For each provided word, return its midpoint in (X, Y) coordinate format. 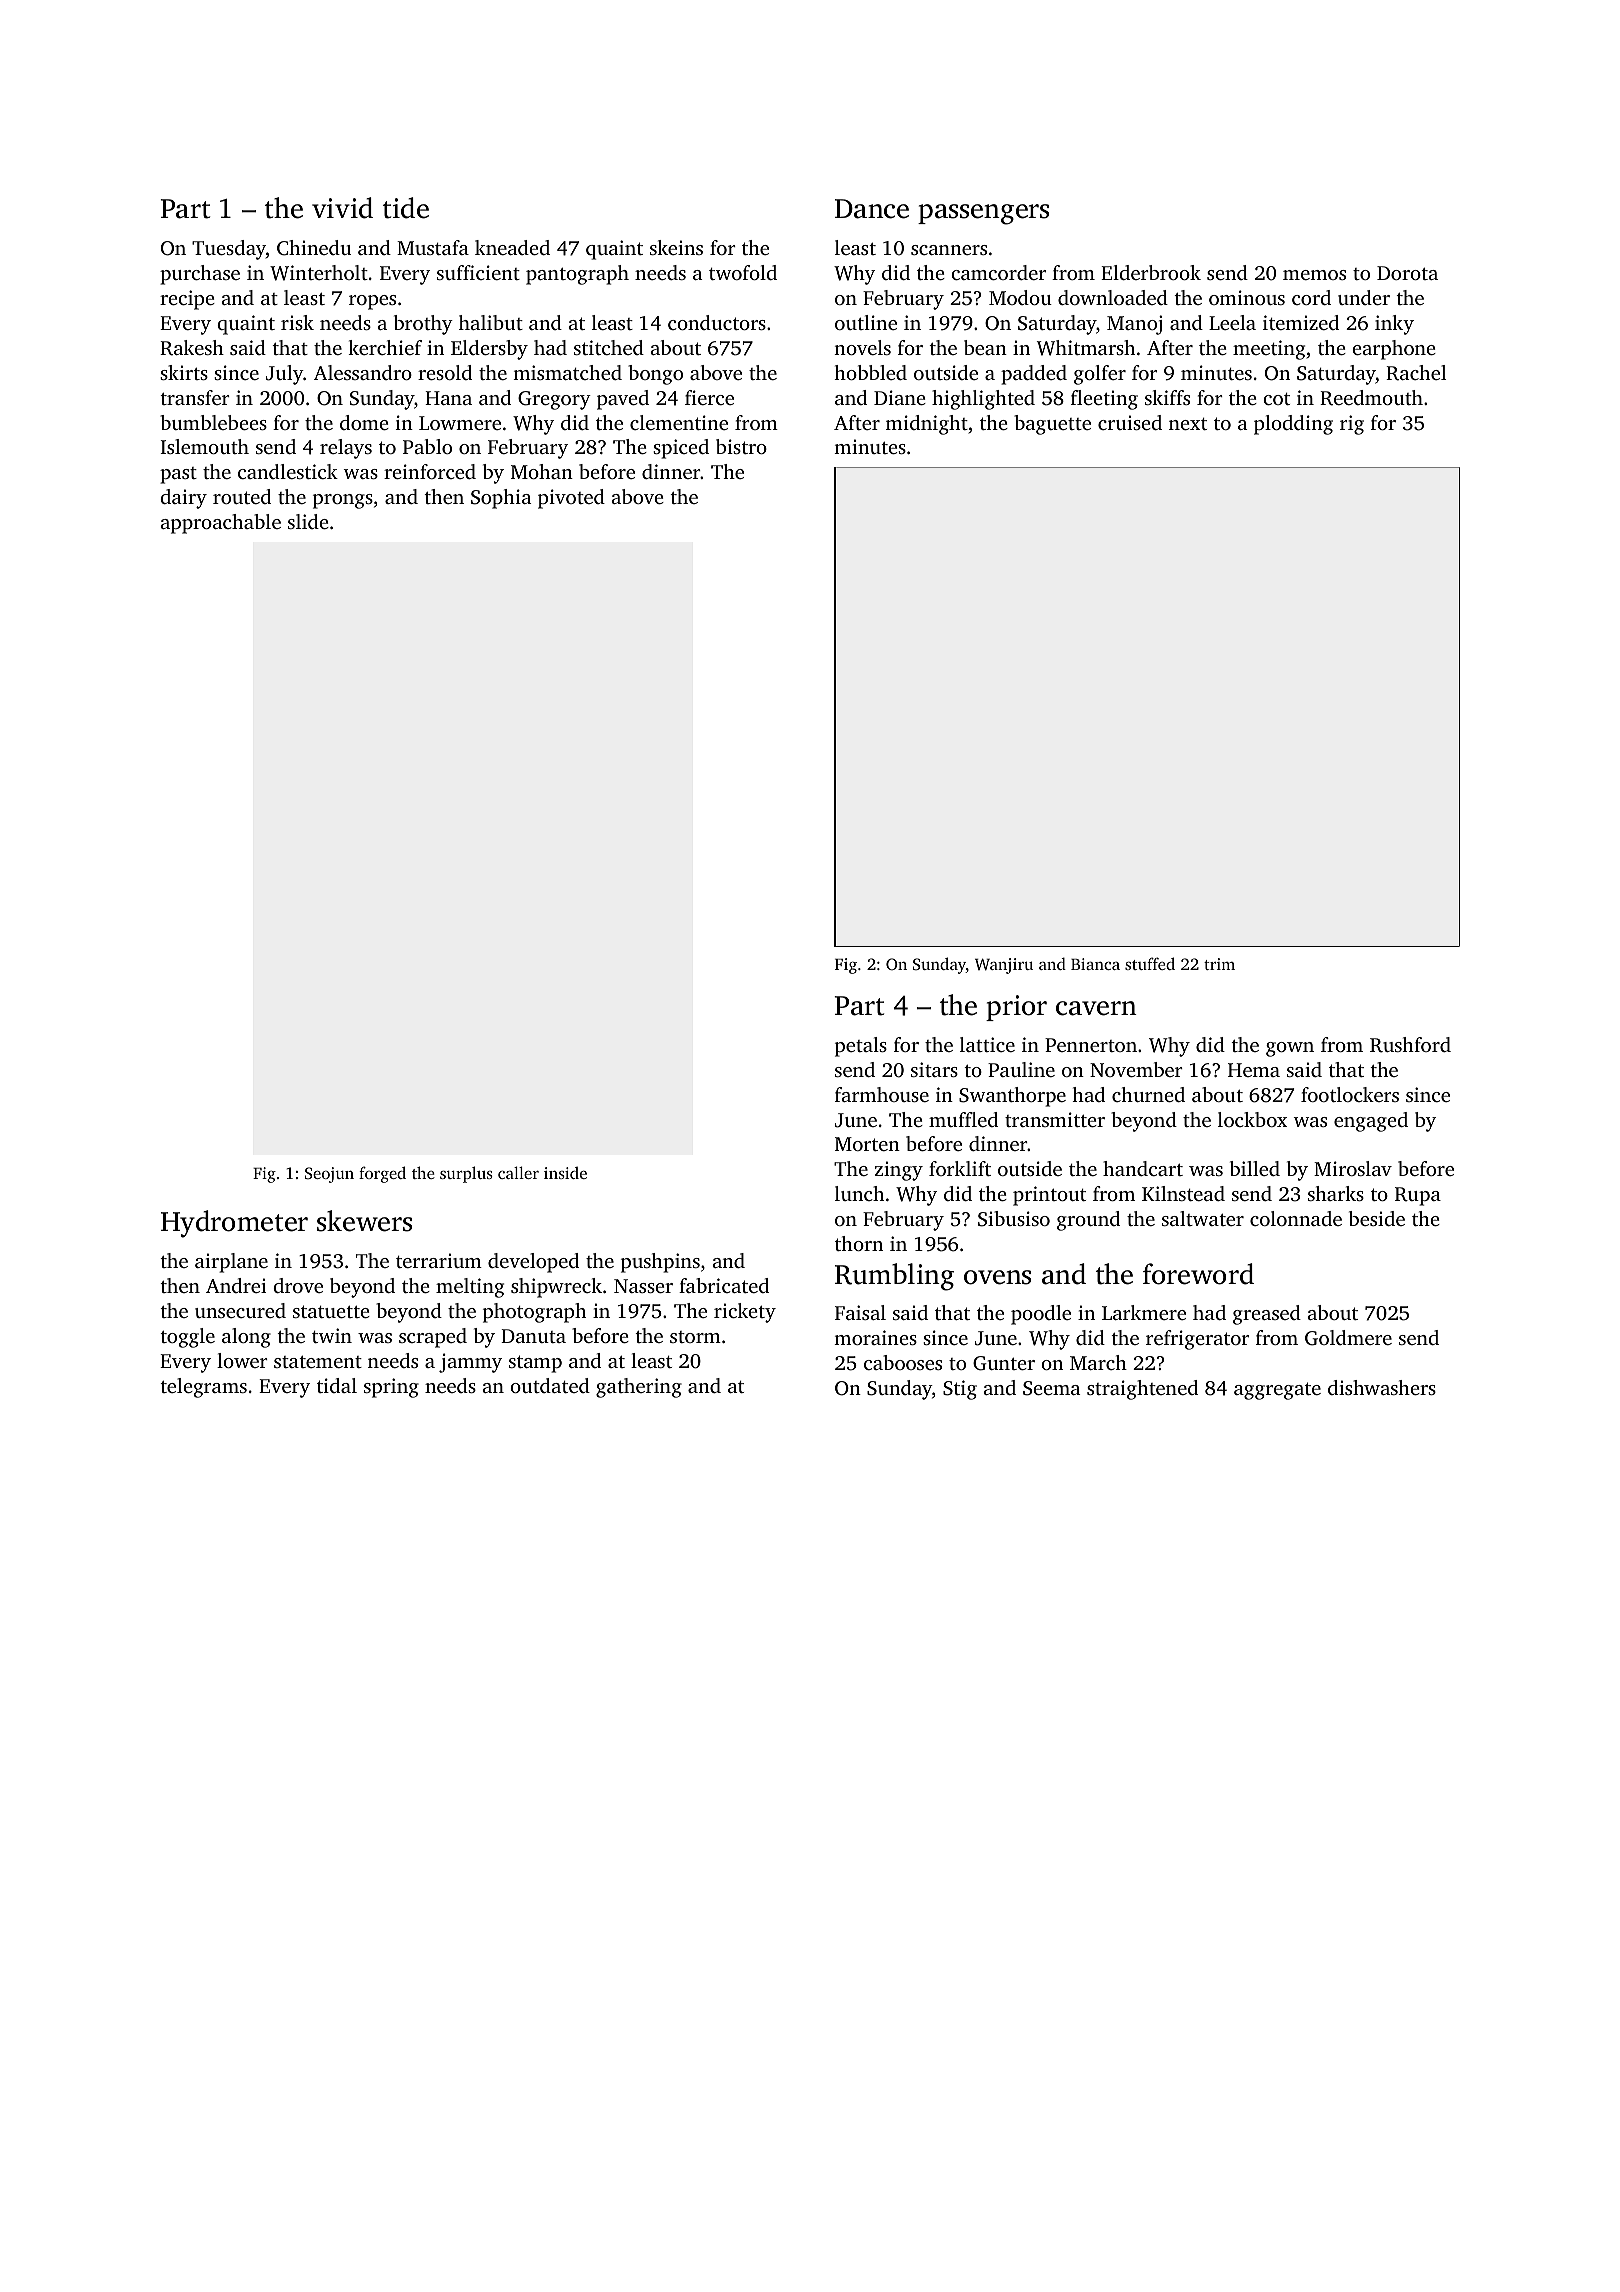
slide (308, 521)
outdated (550, 1385)
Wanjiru (1004, 966)
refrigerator (1197, 1340)
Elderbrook (1151, 272)
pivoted (571, 499)
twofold (743, 272)
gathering (639, 1388)
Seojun (329, 1175)
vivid (342, 208)
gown (1290, 1049)
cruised (1130, 422)
